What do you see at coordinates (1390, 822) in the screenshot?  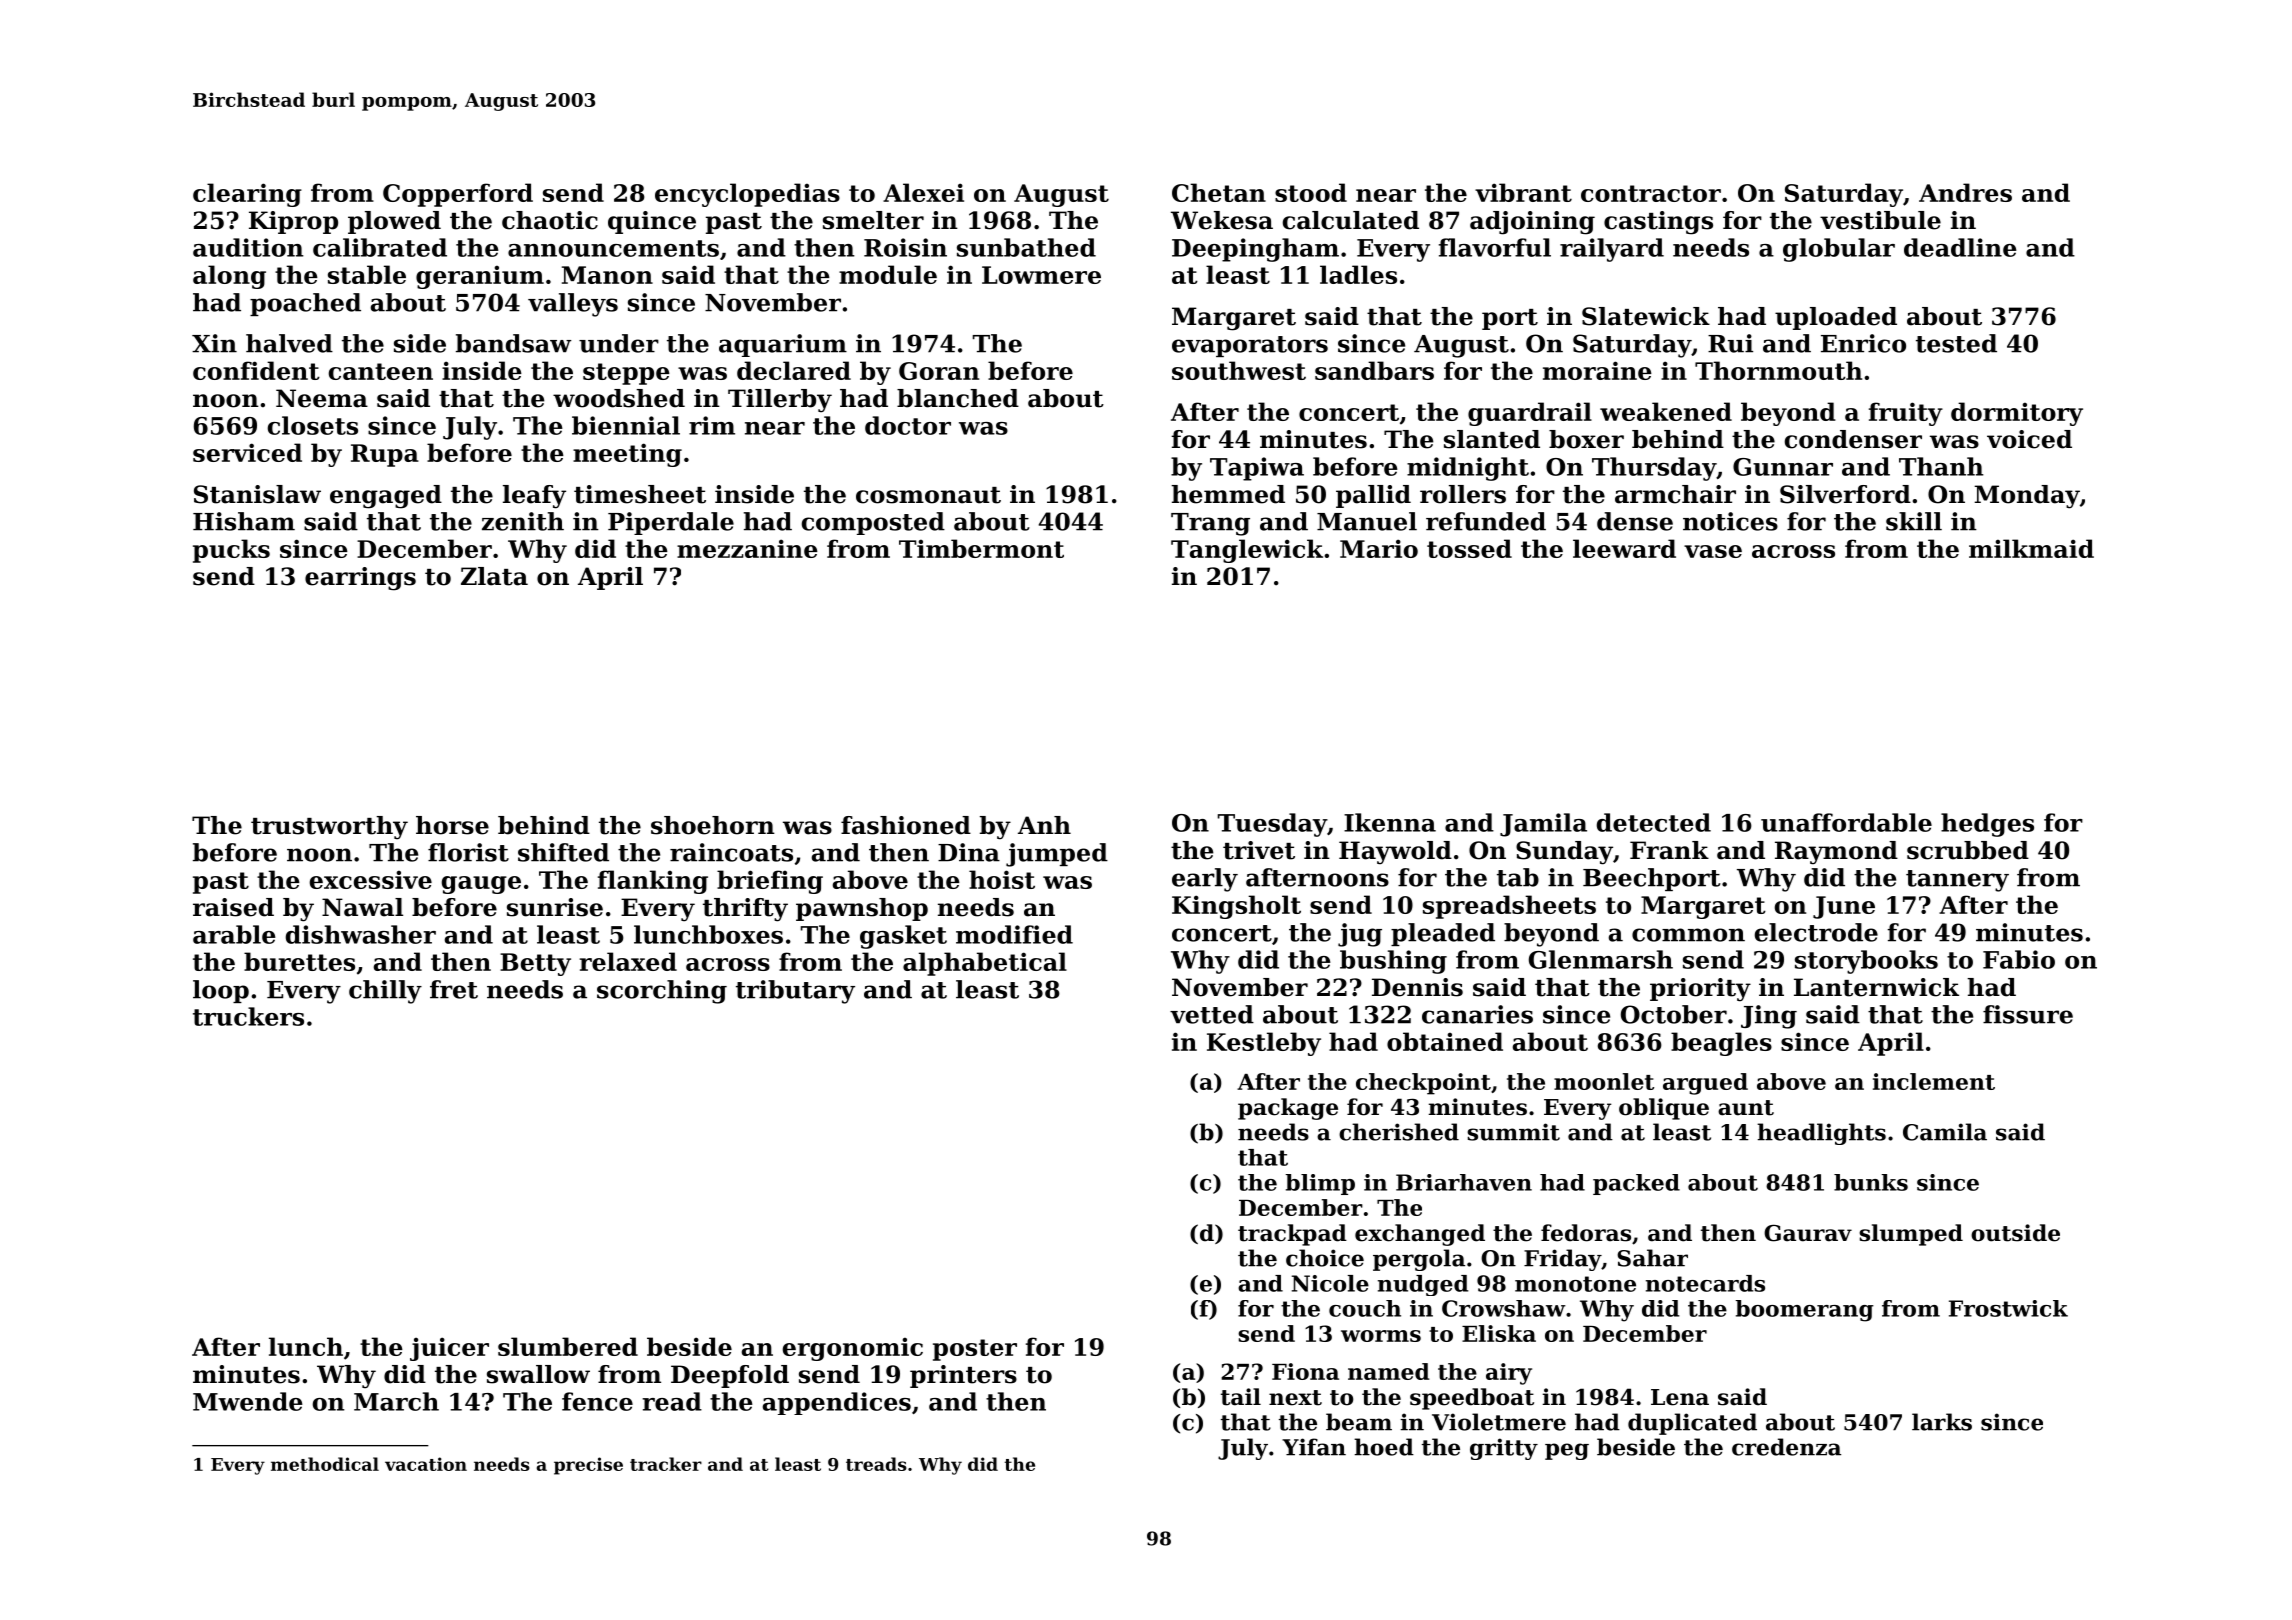 I see `Ikenna` at bounding box center [1390, 822].
